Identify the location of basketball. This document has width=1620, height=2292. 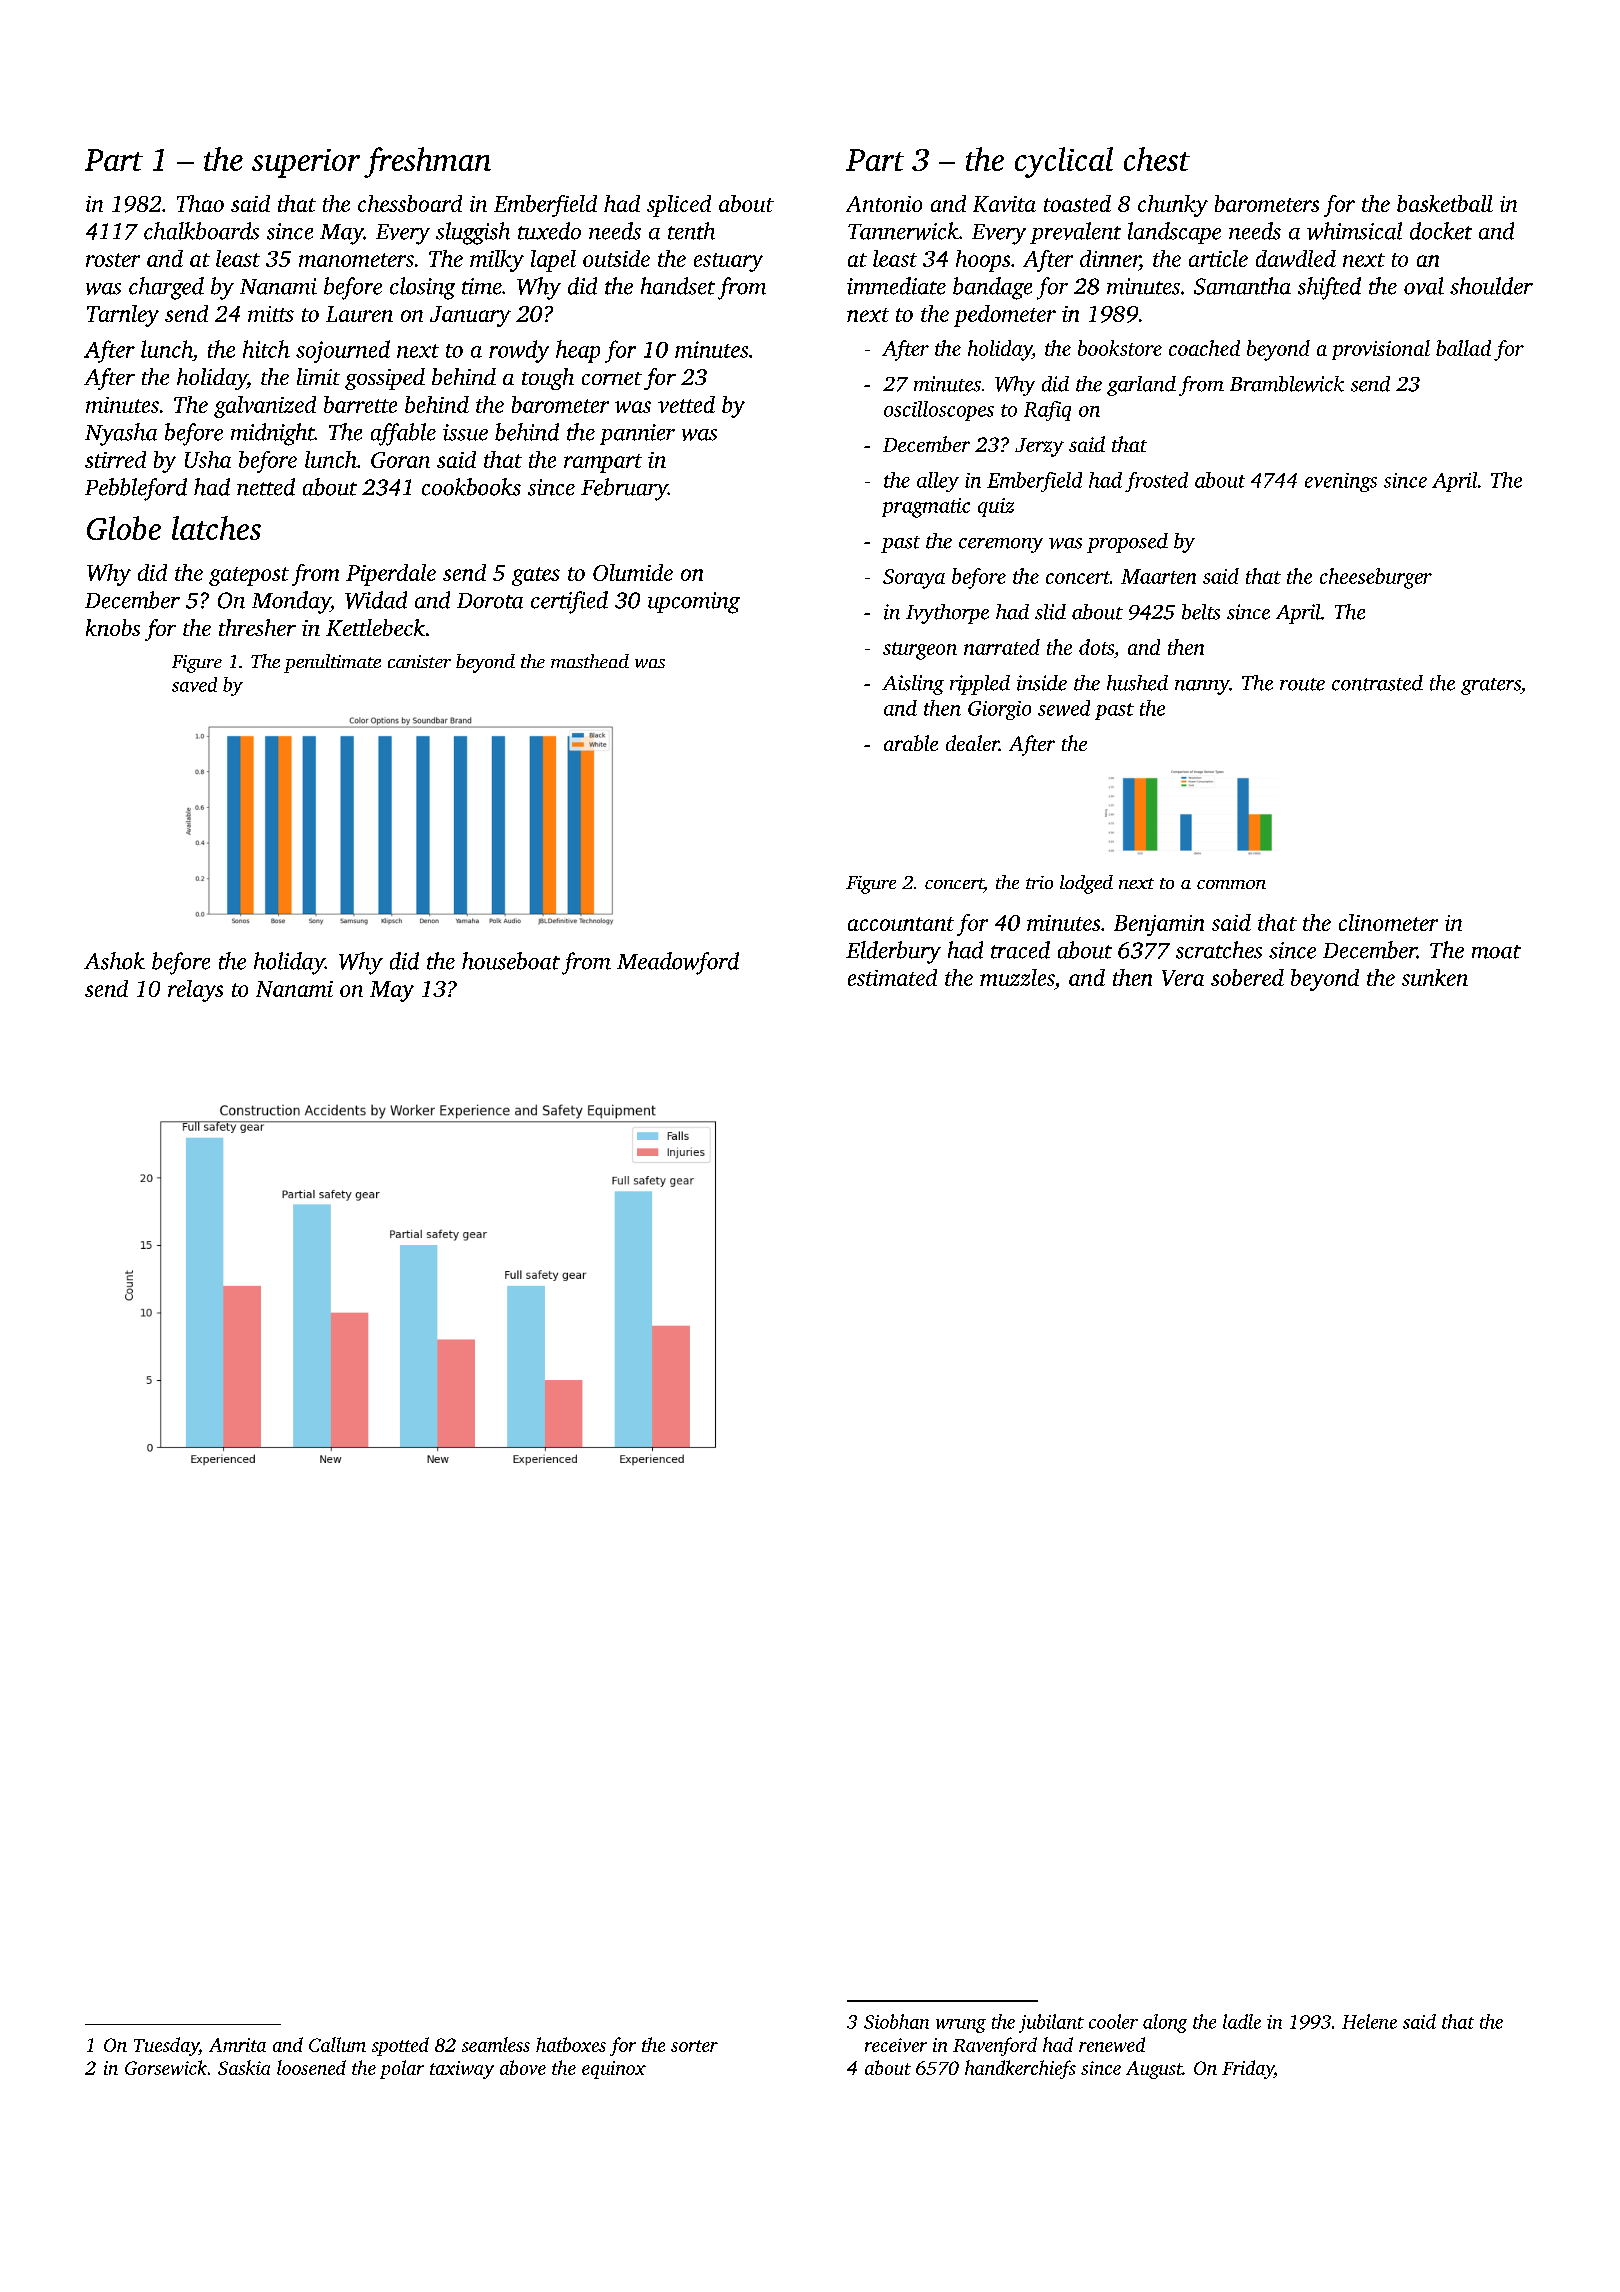
(1445, 203).
